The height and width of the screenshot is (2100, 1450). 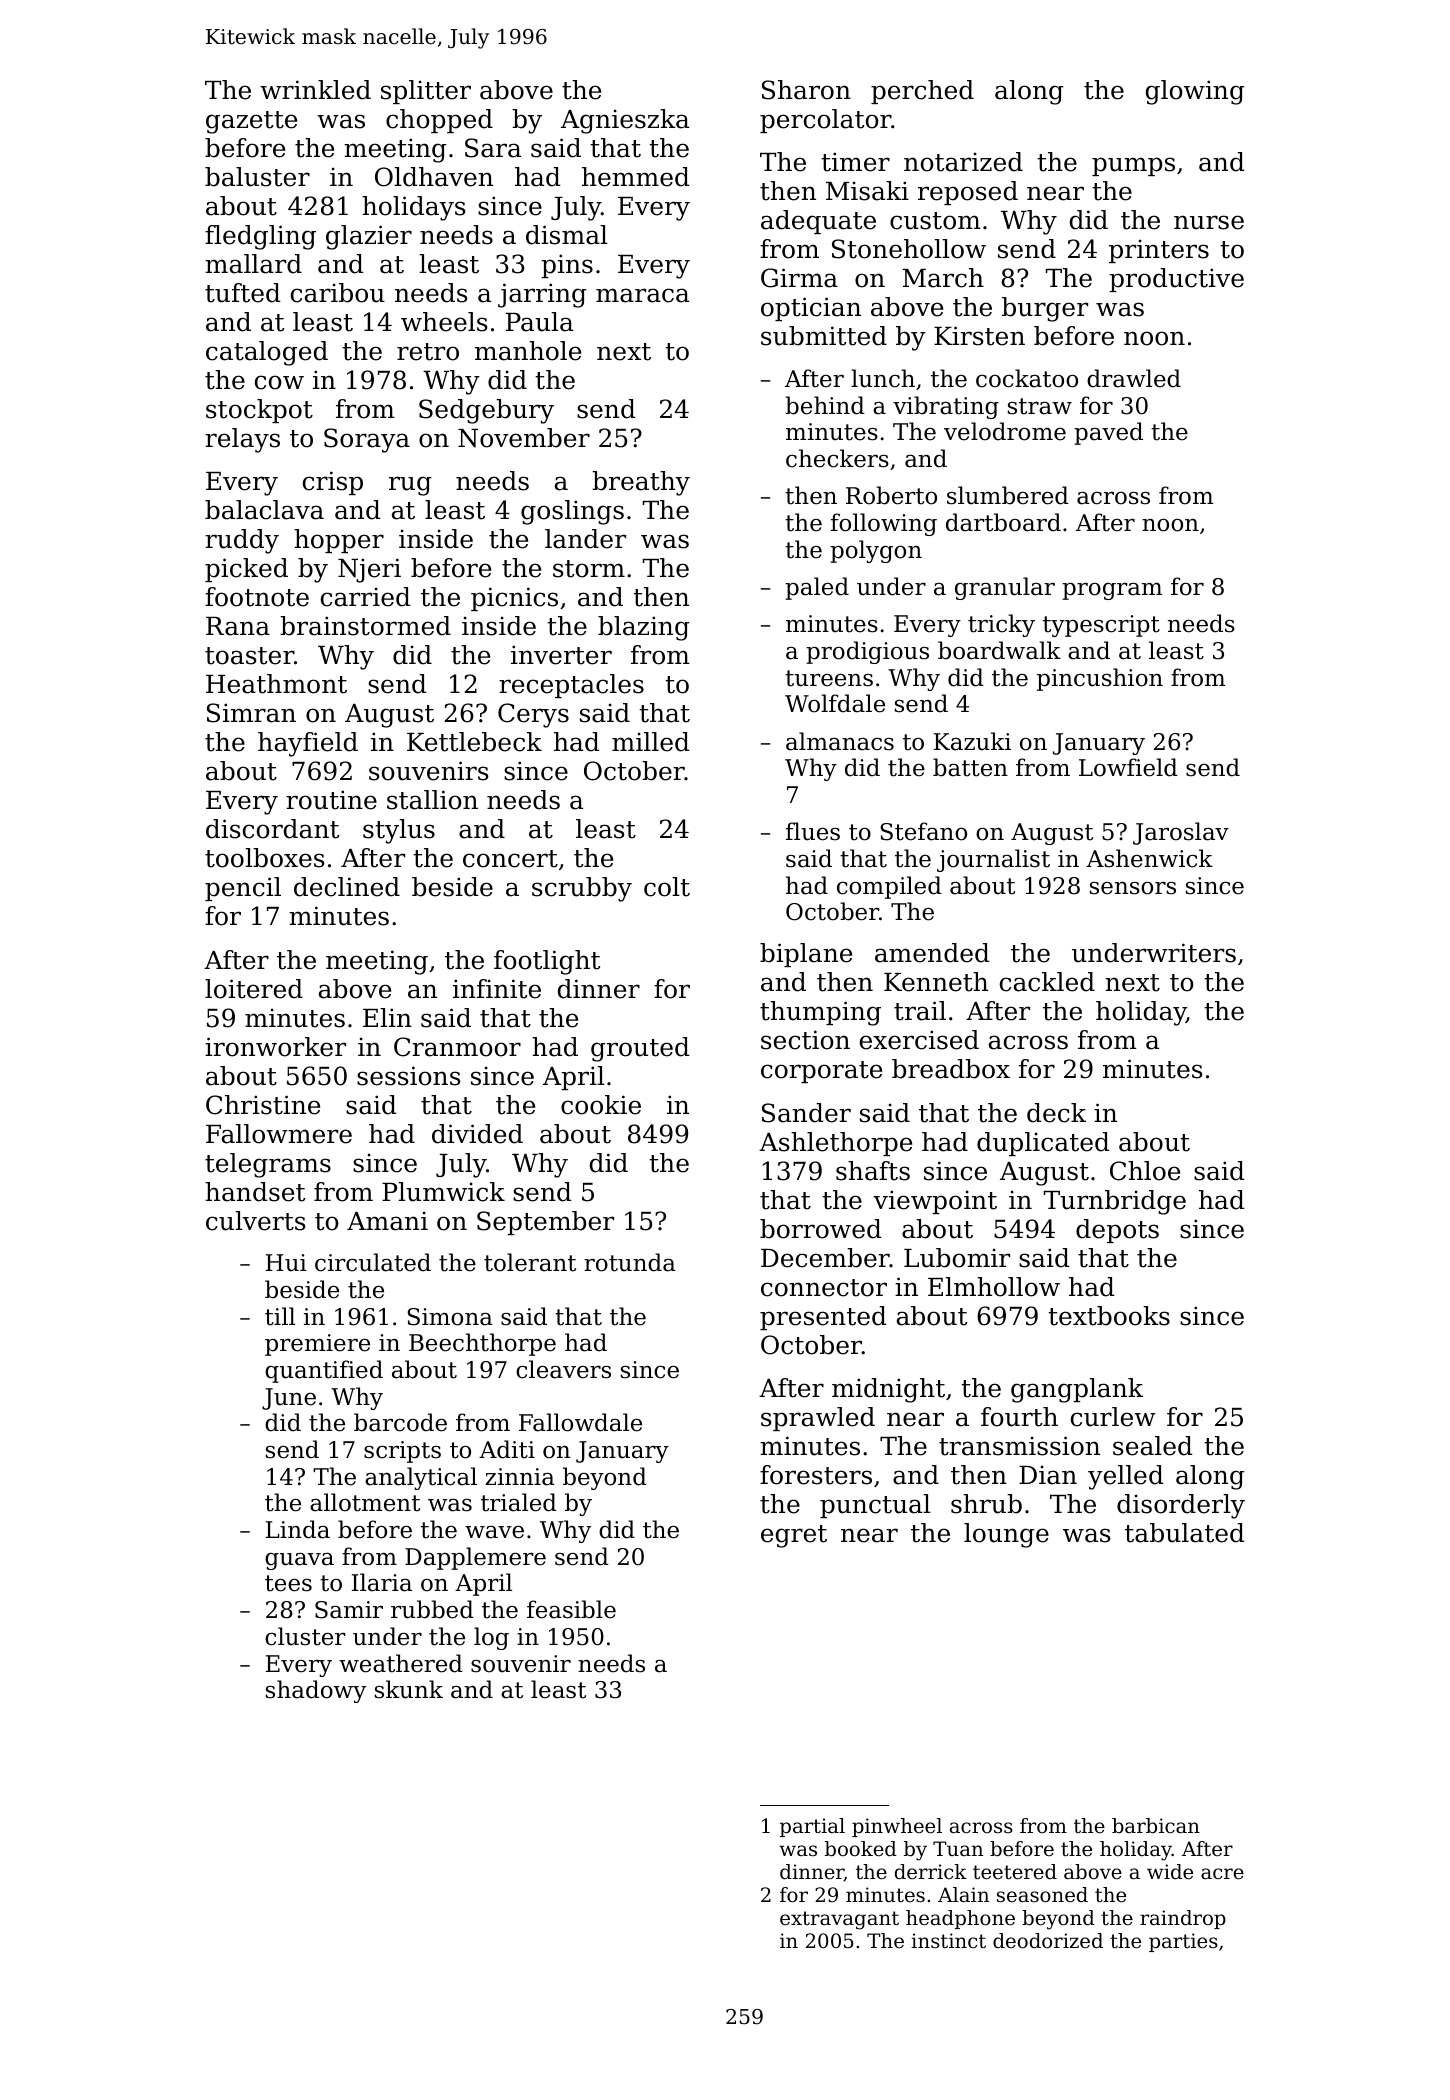 What do you see at coordinates (644, 628) in the screenshot?
I see `blazing` at bounding box center [644, 628].
